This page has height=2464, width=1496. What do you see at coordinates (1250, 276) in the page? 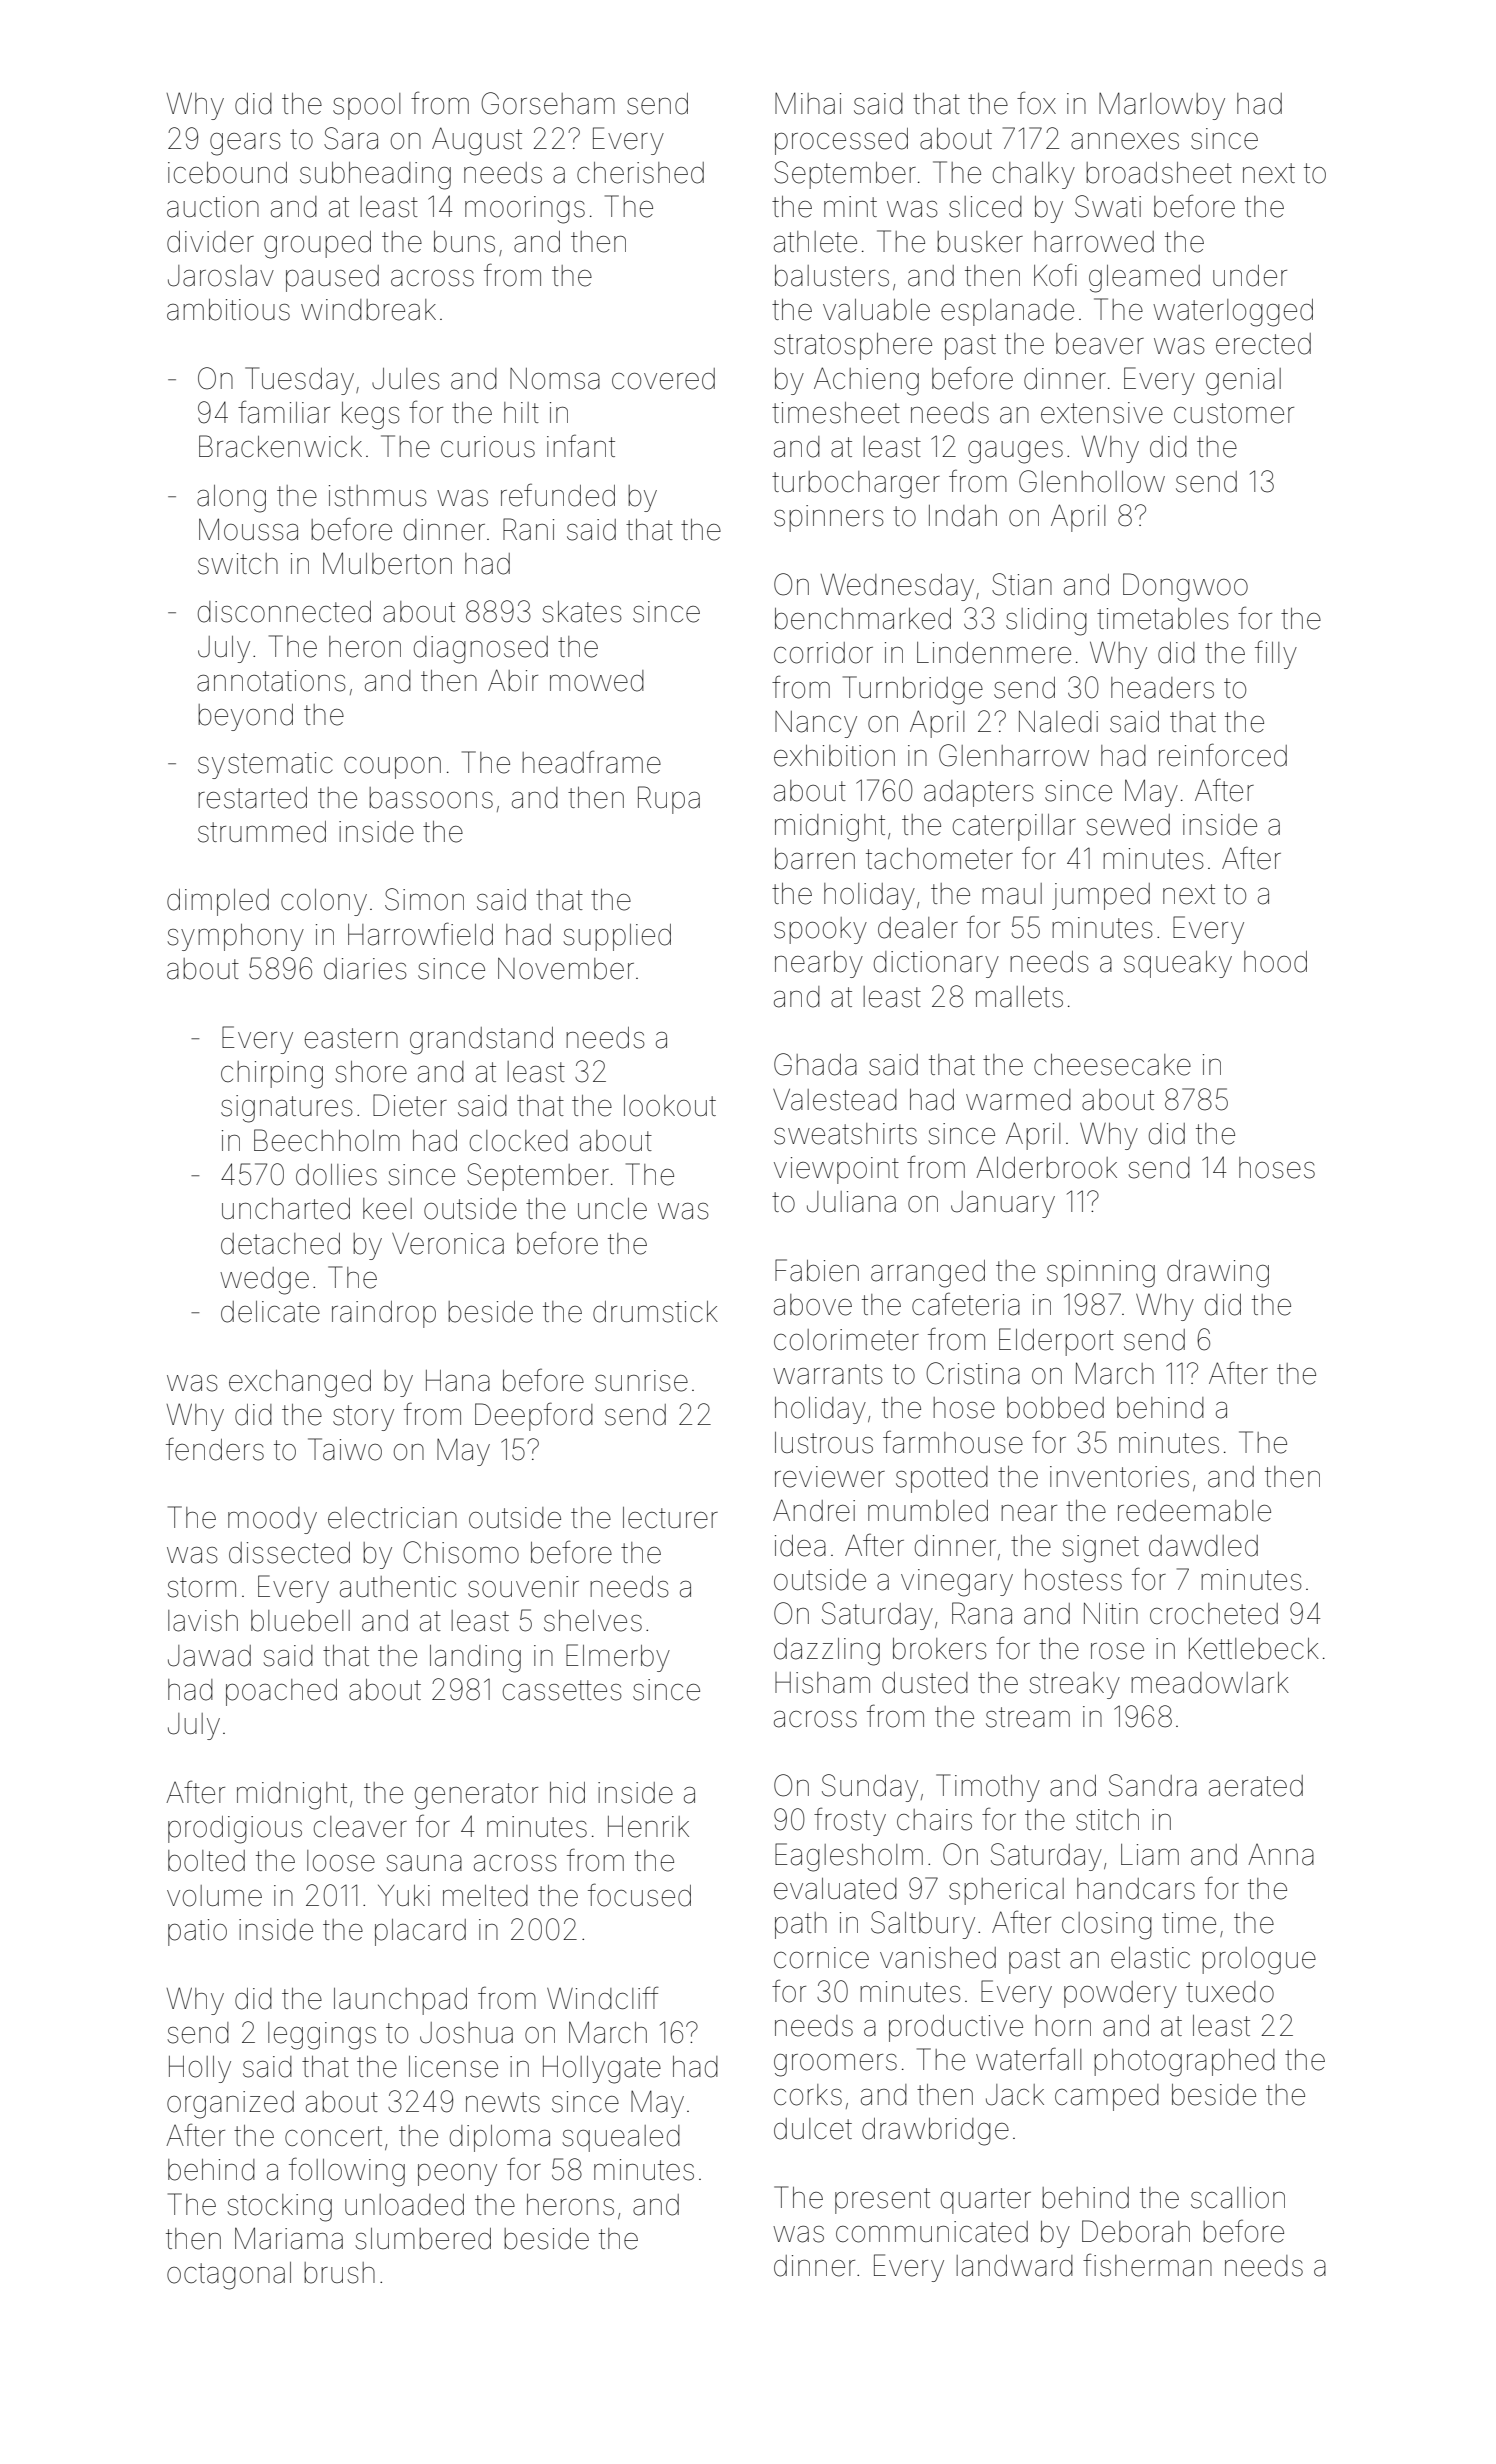
I see `under` at bounding box center [1250, 276].
